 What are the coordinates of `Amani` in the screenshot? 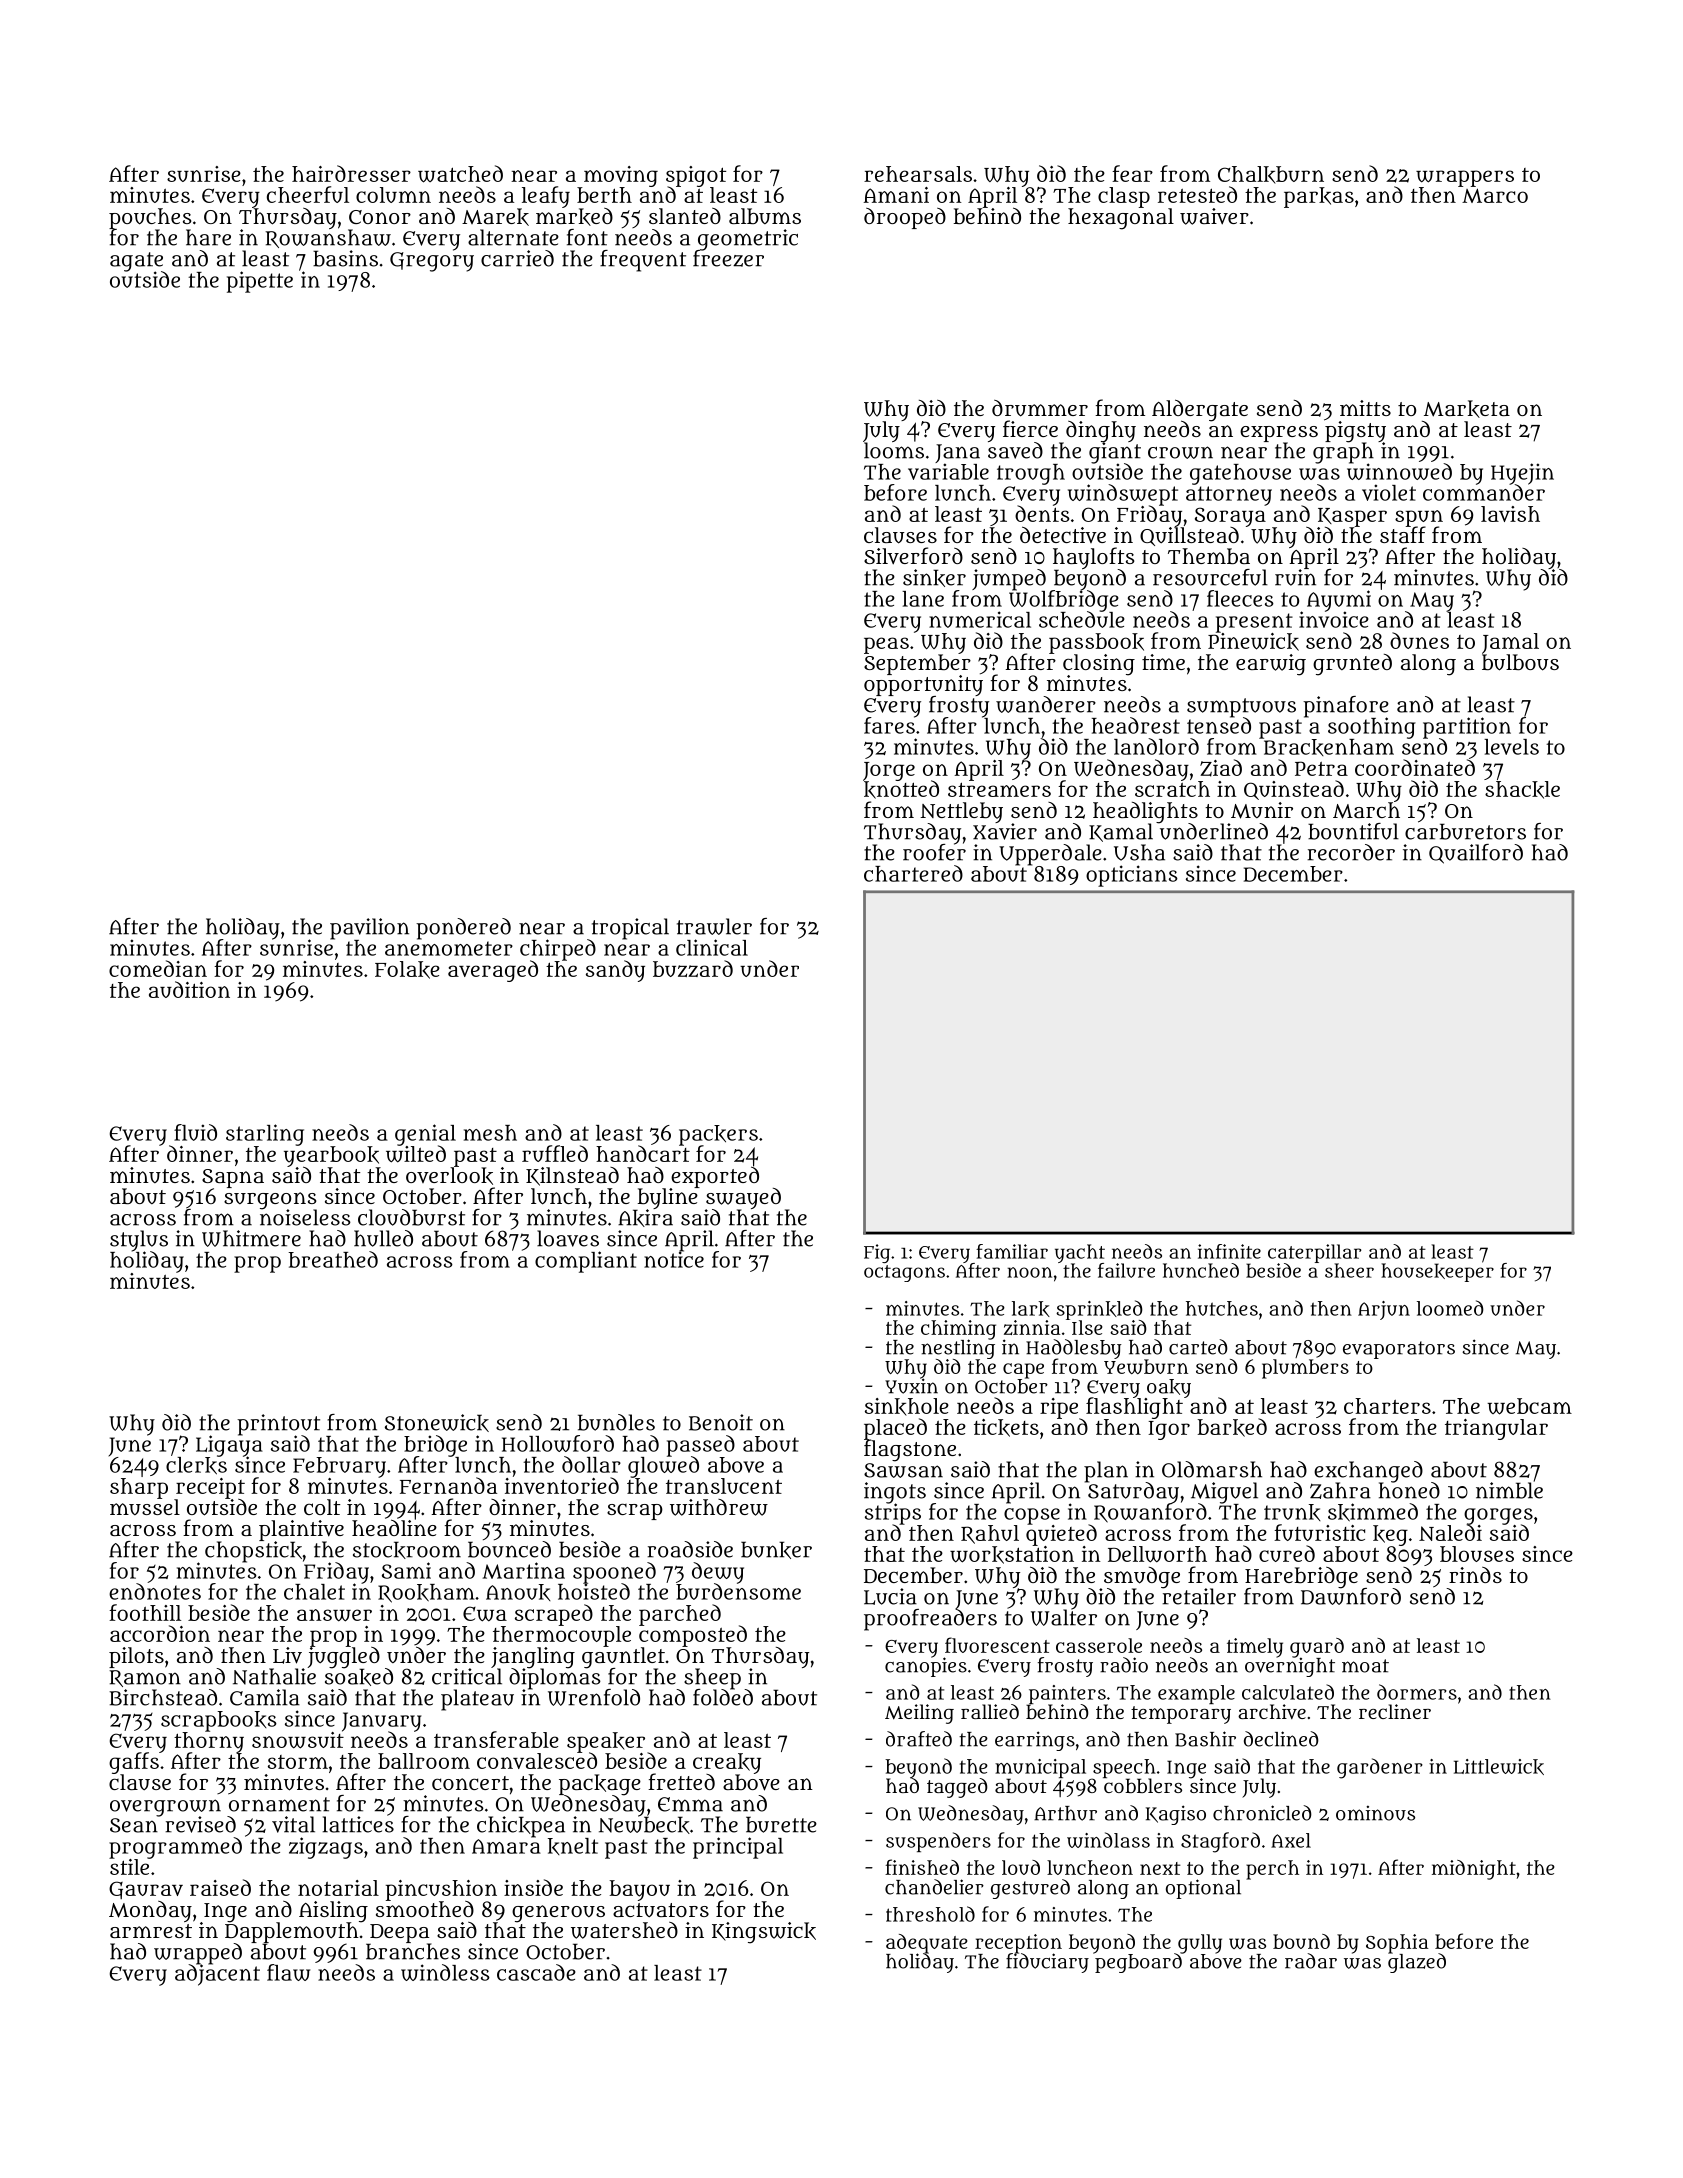 It's located at (896, 195).
